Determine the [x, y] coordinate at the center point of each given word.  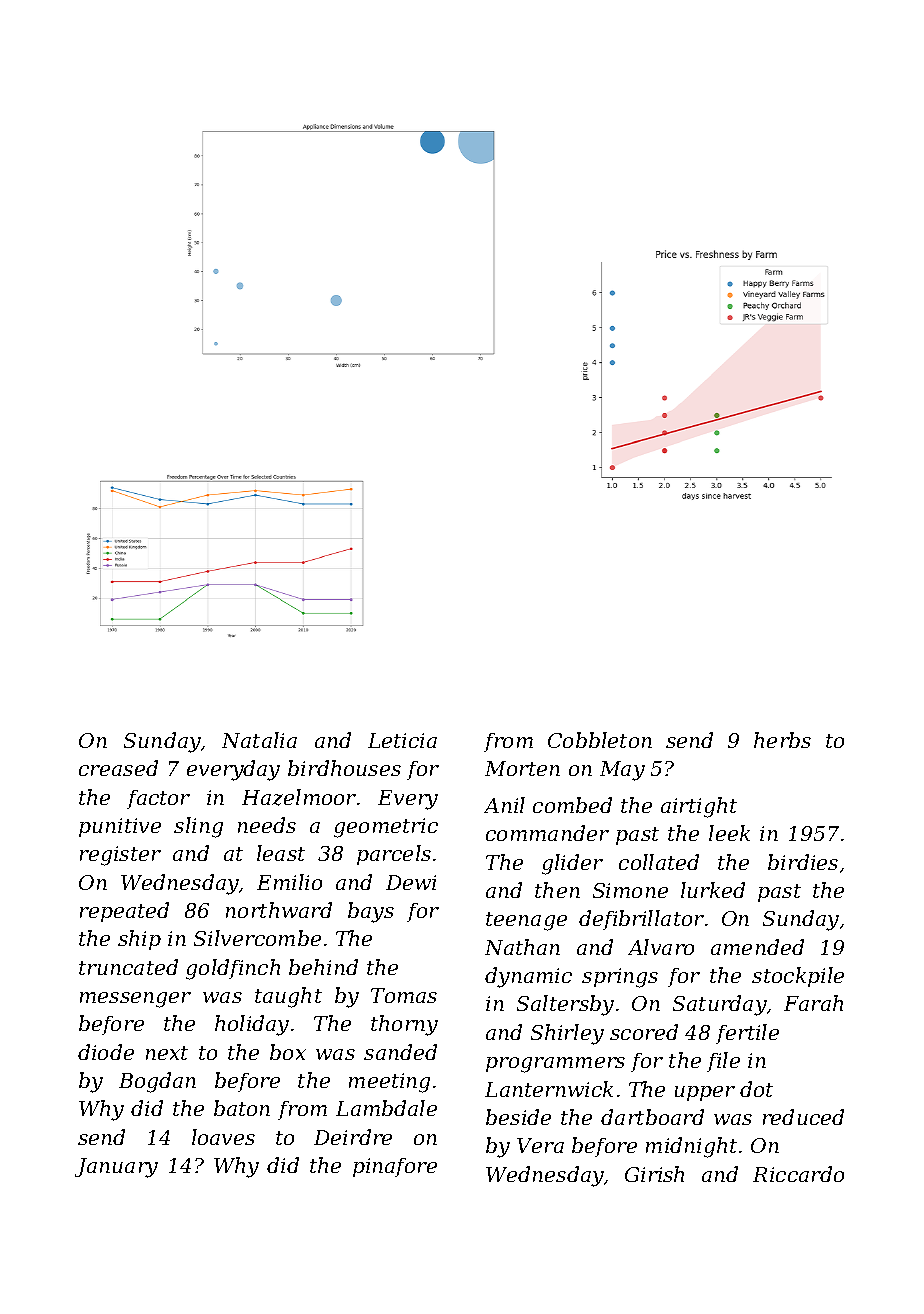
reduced [803, 1117]
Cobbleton [600, 740]
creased [118, 768]
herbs [782, 740]
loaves [223, 1137]
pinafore [395, 1167]
